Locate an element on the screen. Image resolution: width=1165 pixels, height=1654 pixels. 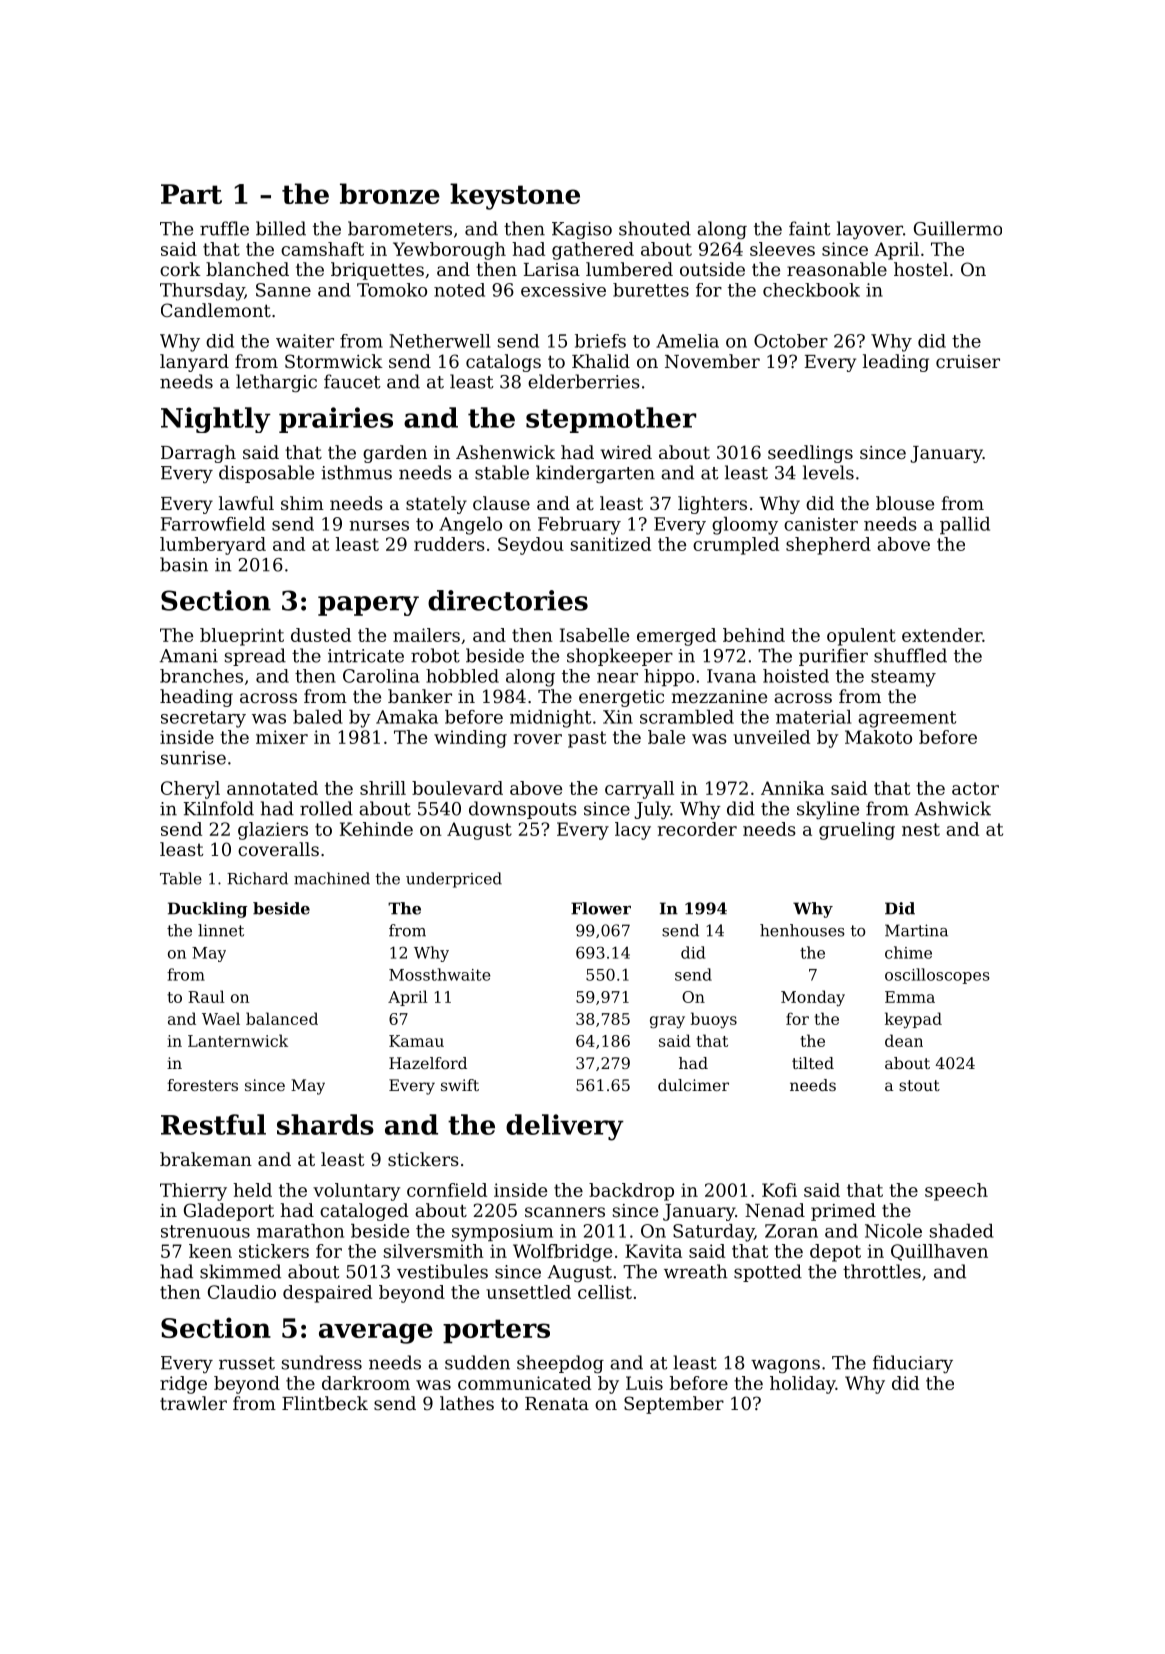
trawler is located at coordinates (193, 1403).
